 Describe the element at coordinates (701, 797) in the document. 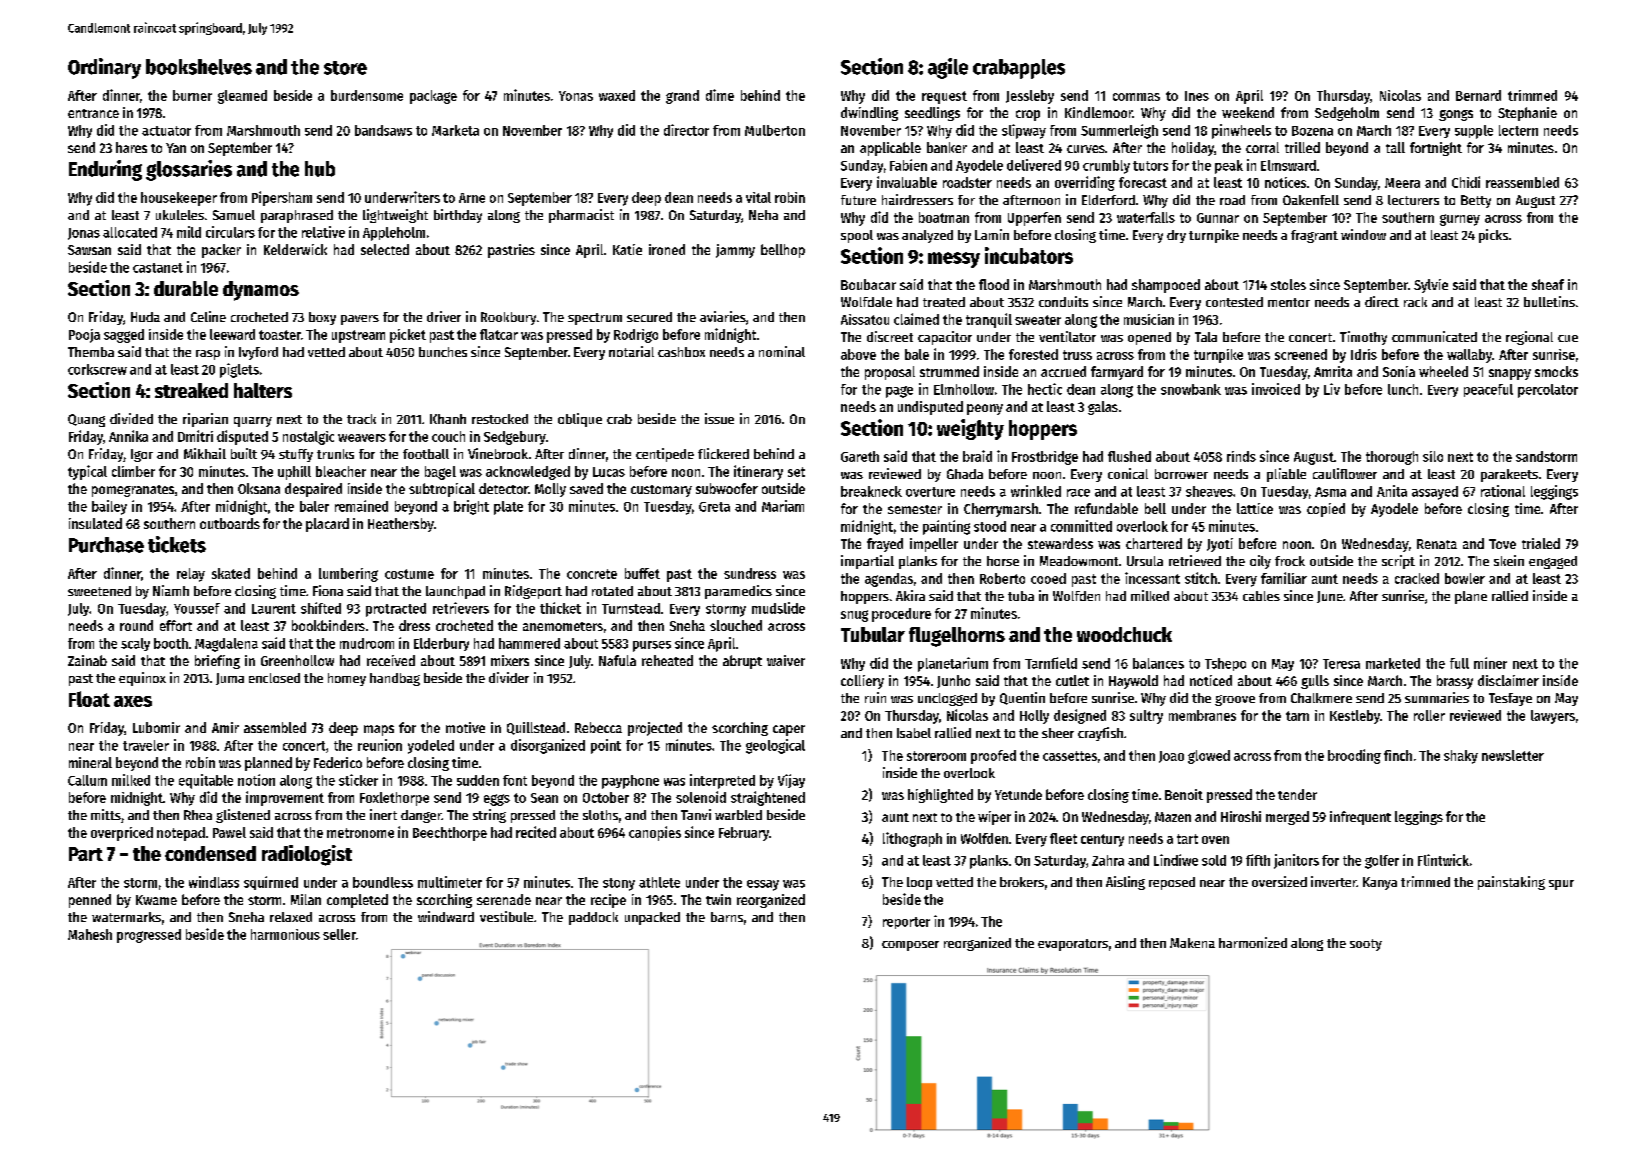

I see `solenoid` at that location.
